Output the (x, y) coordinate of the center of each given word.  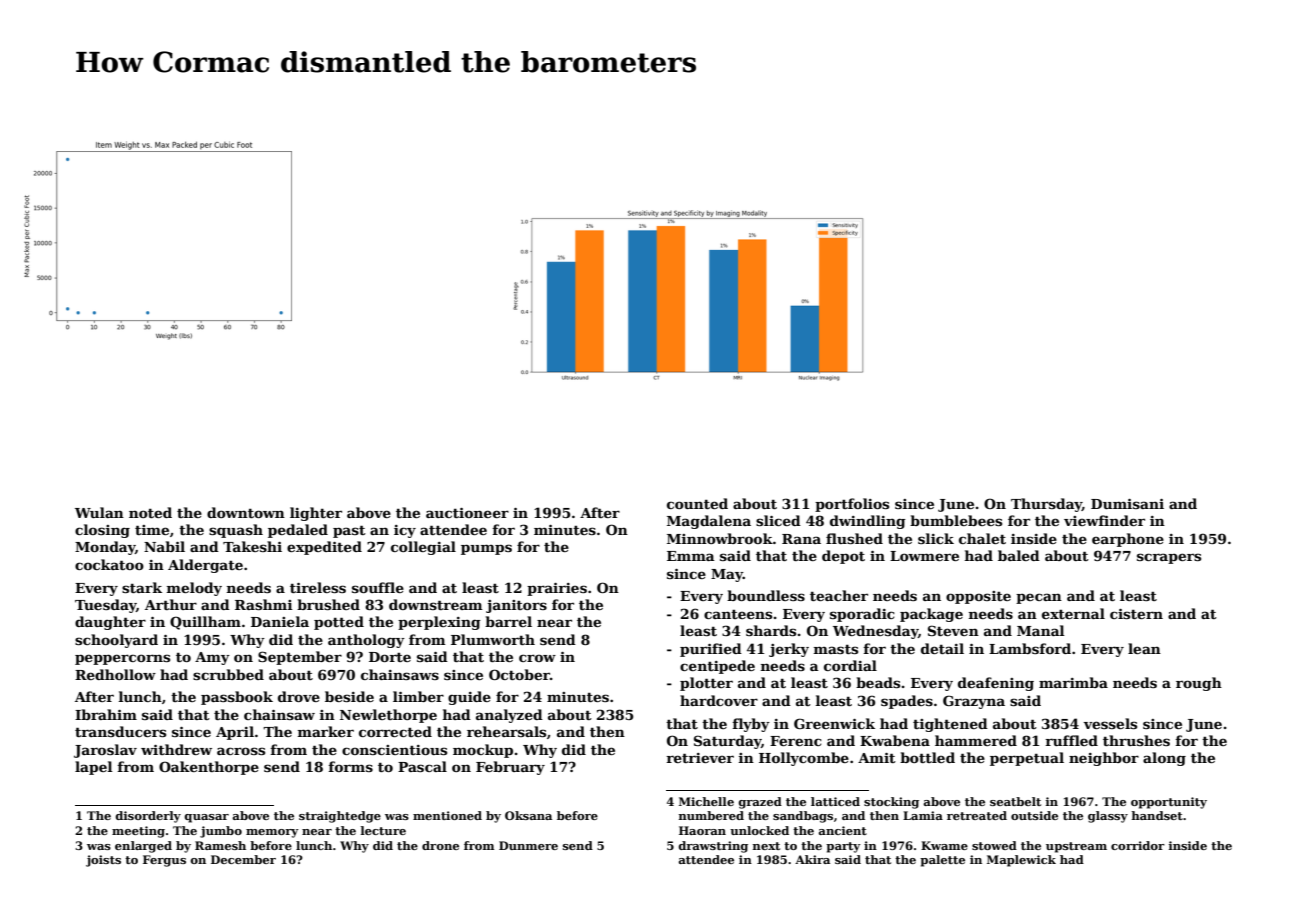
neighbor (1104, 759)
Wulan (99, 512)
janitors (516, 606)
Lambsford (1030, 648)
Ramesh (220, 845)
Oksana (528, 815)
